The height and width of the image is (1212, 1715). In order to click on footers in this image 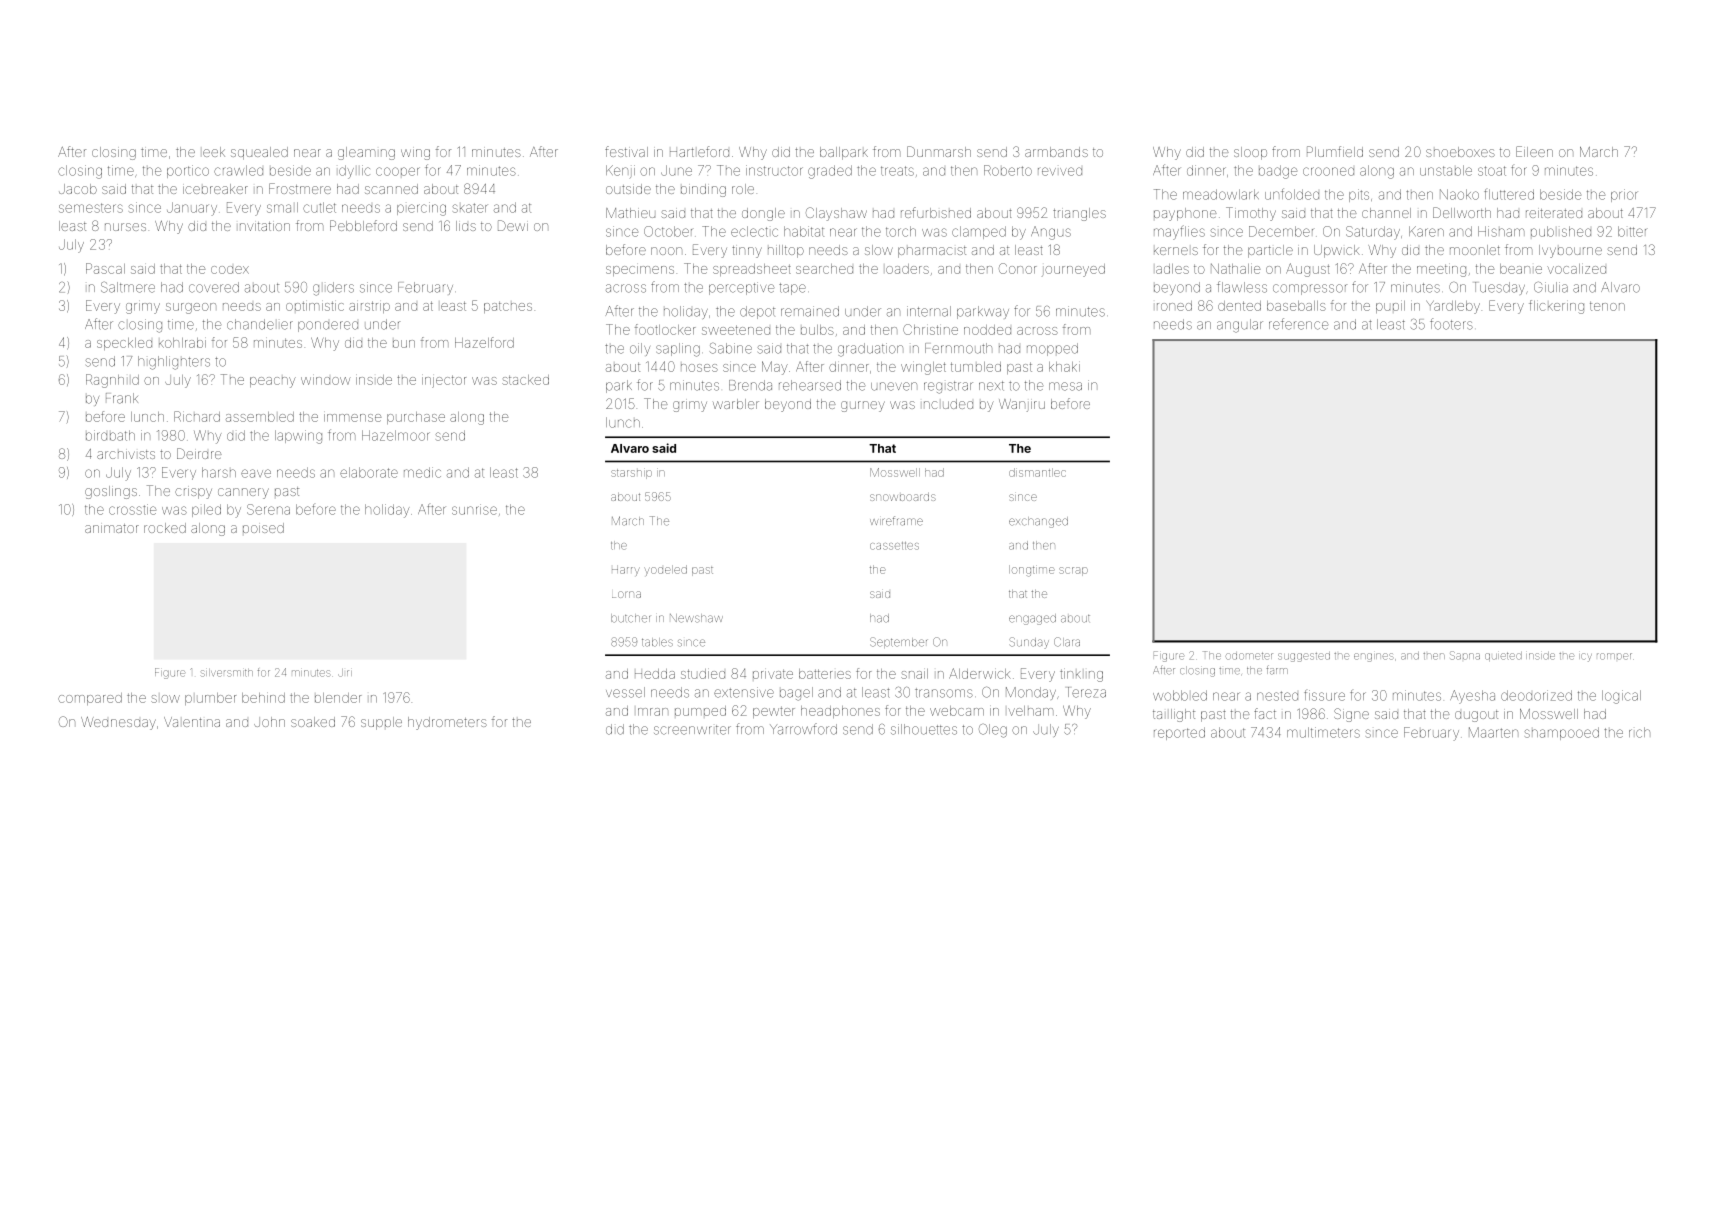, I will do `click(1451, 324)`.
